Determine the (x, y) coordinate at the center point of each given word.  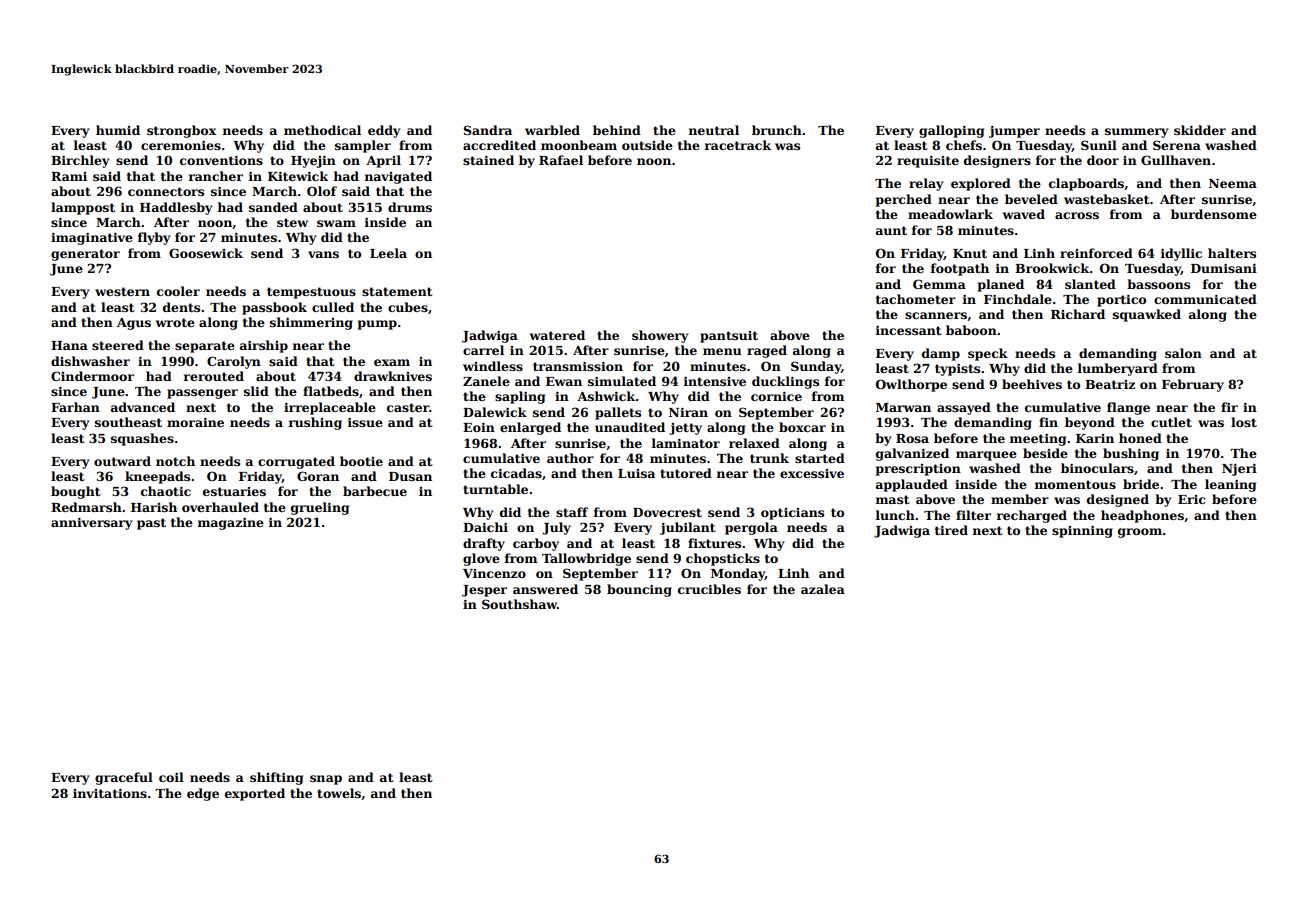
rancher (216, 176)
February (1193, 385)
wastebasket (1107, 199)
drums (410, 207)
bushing (1131, 454)
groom (1140, 533)
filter (973, 515)
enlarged (530, 428)
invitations (110, 793)
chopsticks (723, 559)
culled (333, 307)
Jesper (484, 591)
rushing (315, 423)
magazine (231, 524)
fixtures (714, 543)
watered (557, 335)
